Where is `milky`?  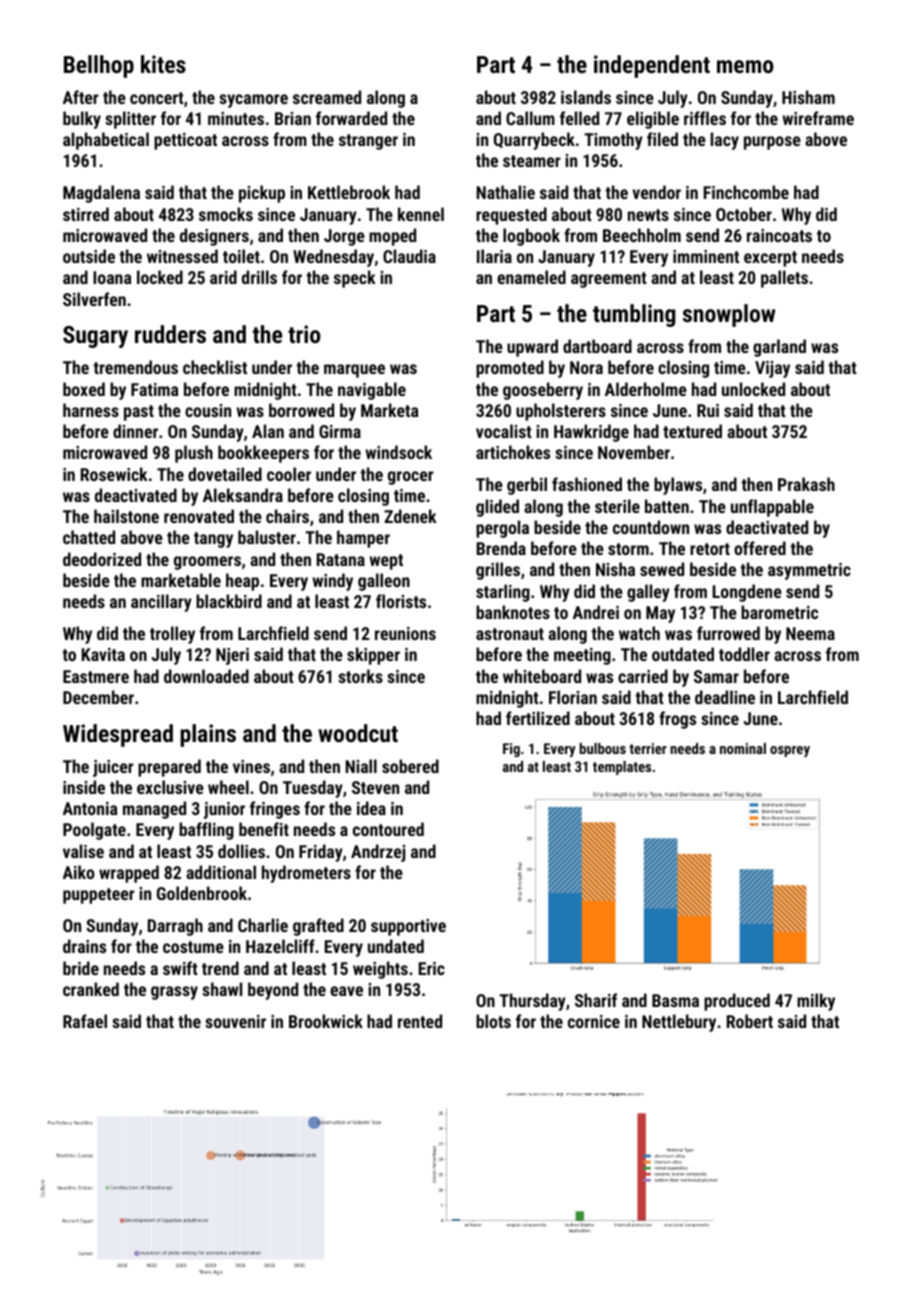 milky is located at coordinates (816, 1002).
